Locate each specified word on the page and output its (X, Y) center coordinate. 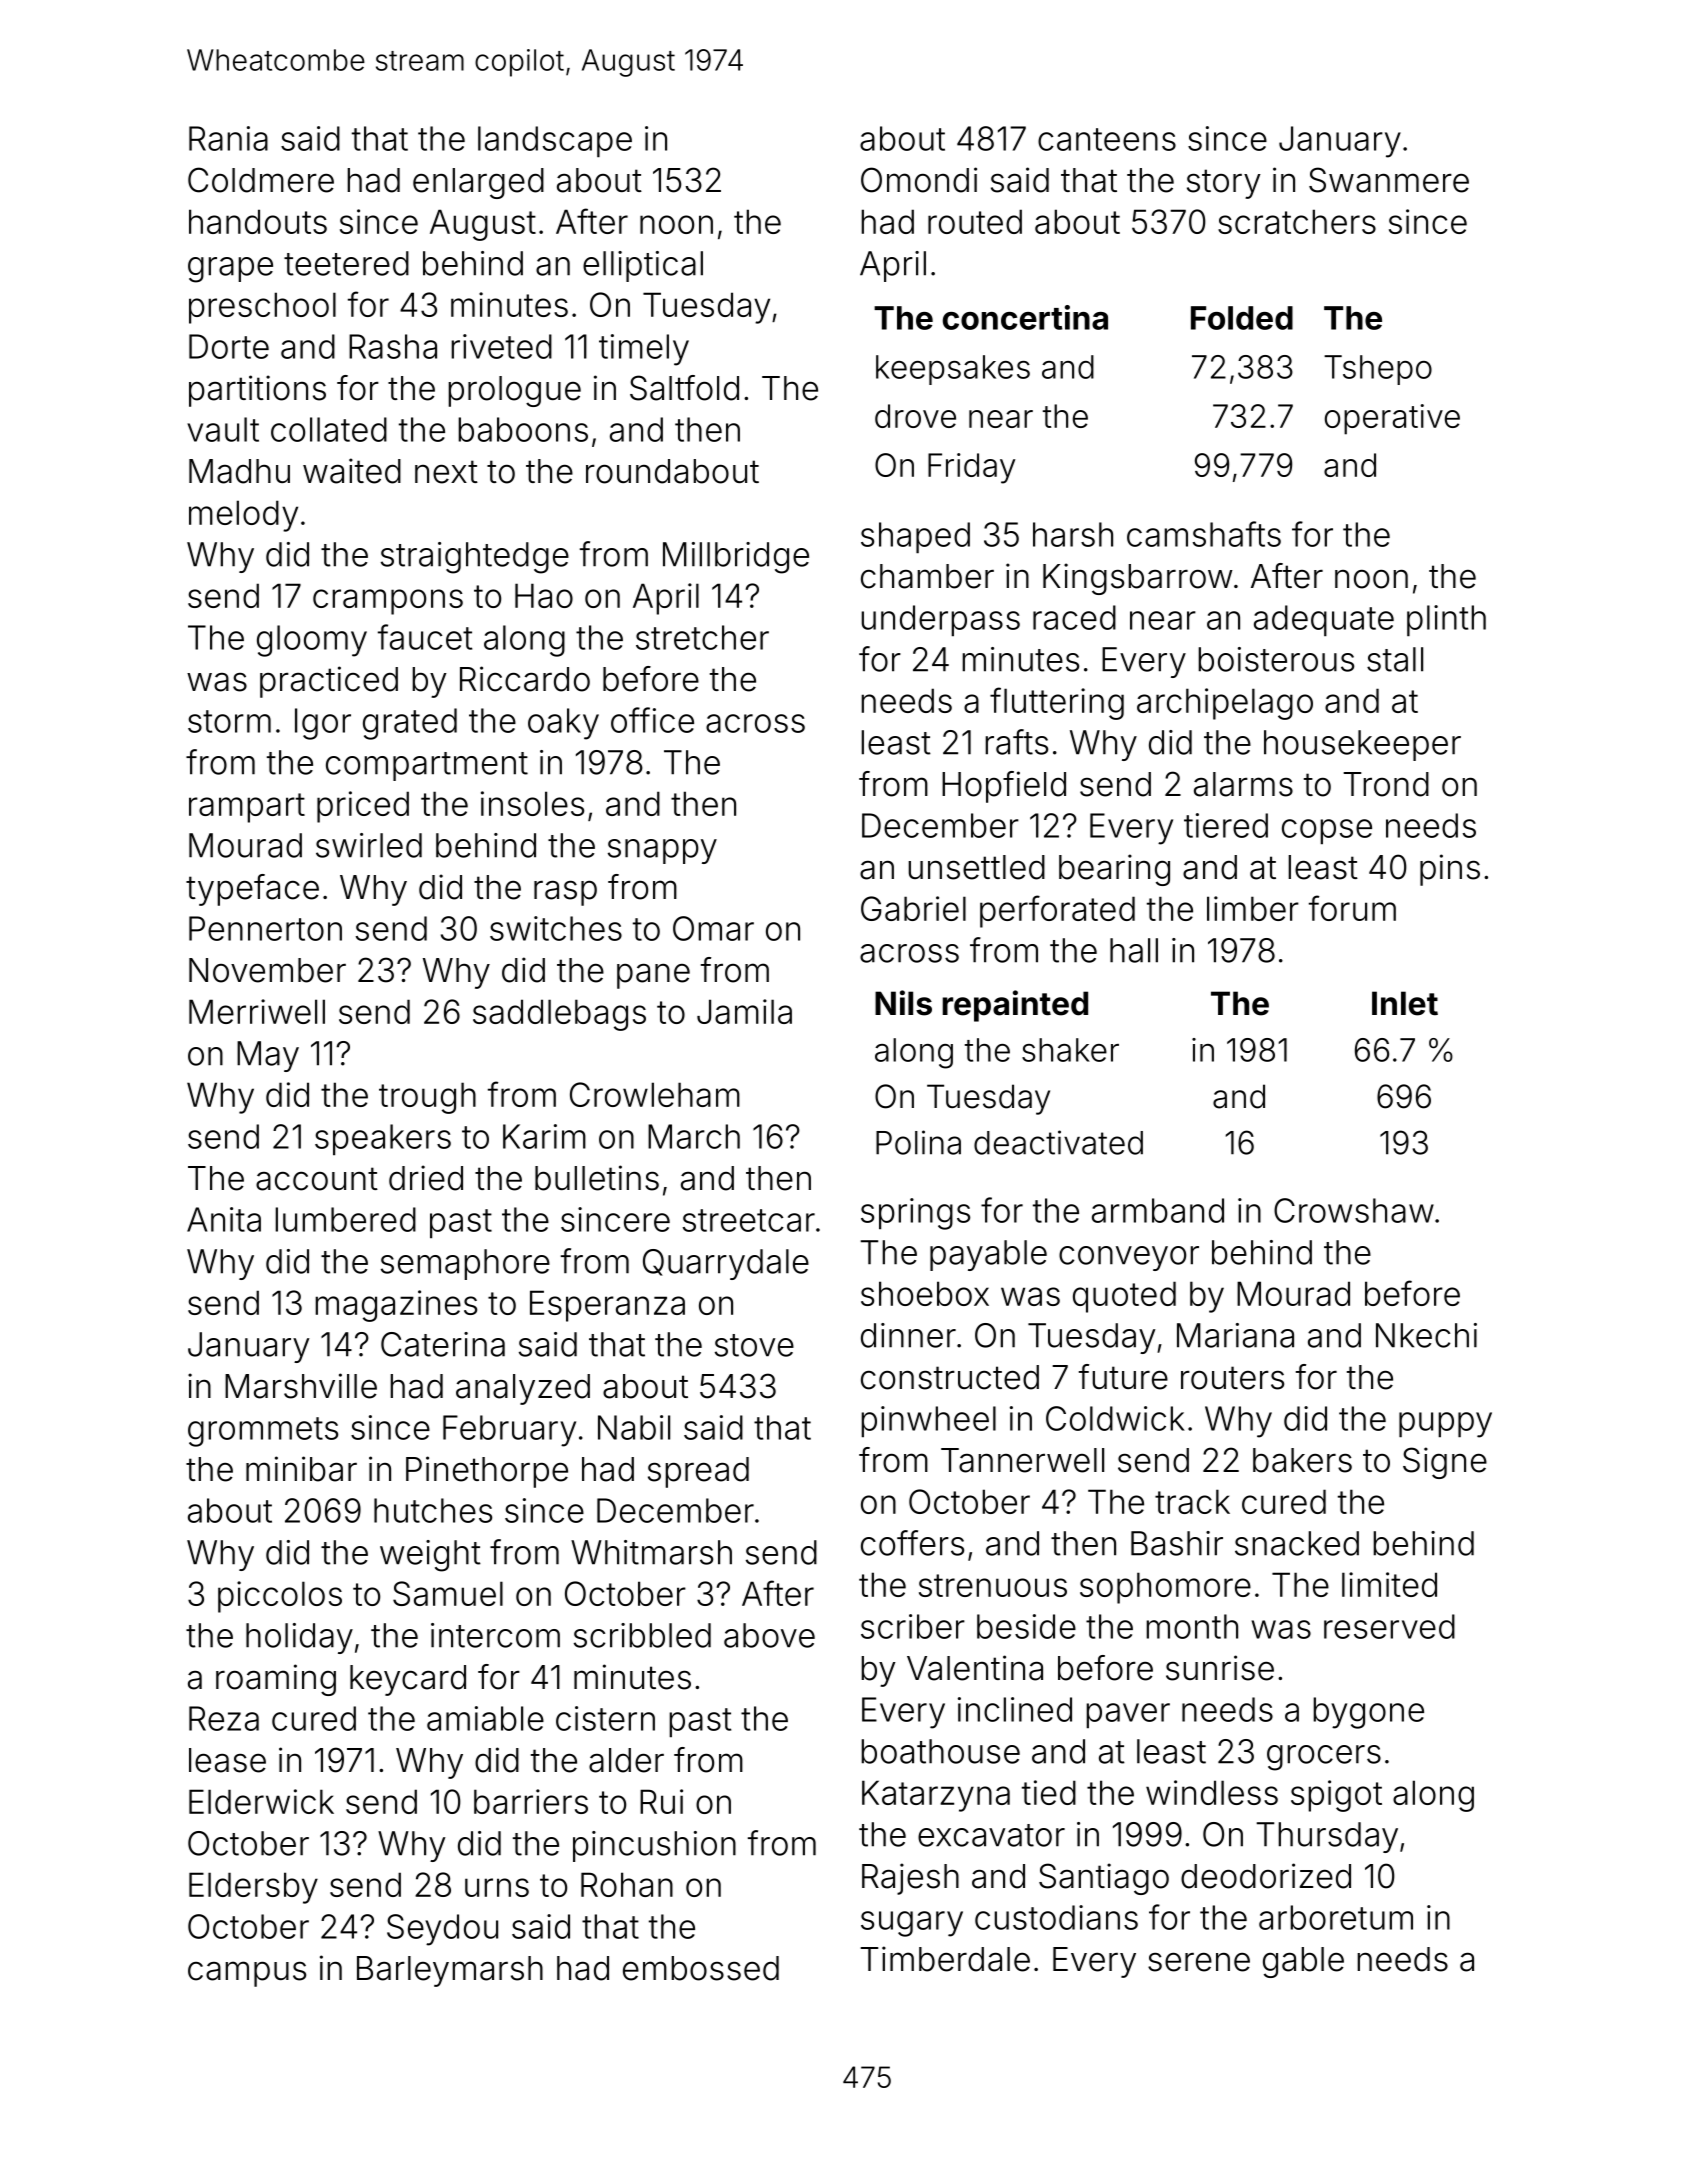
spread (698, 1472)
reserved (1389, 1626)
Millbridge (736, 558)
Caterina (443, 1344)
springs (915, 1214)
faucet (425, 637)
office (652, 720)
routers (1232, 1378)
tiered (1226, 825)
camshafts (1204, 534)
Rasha (393, 346)
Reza (224, 1718)
